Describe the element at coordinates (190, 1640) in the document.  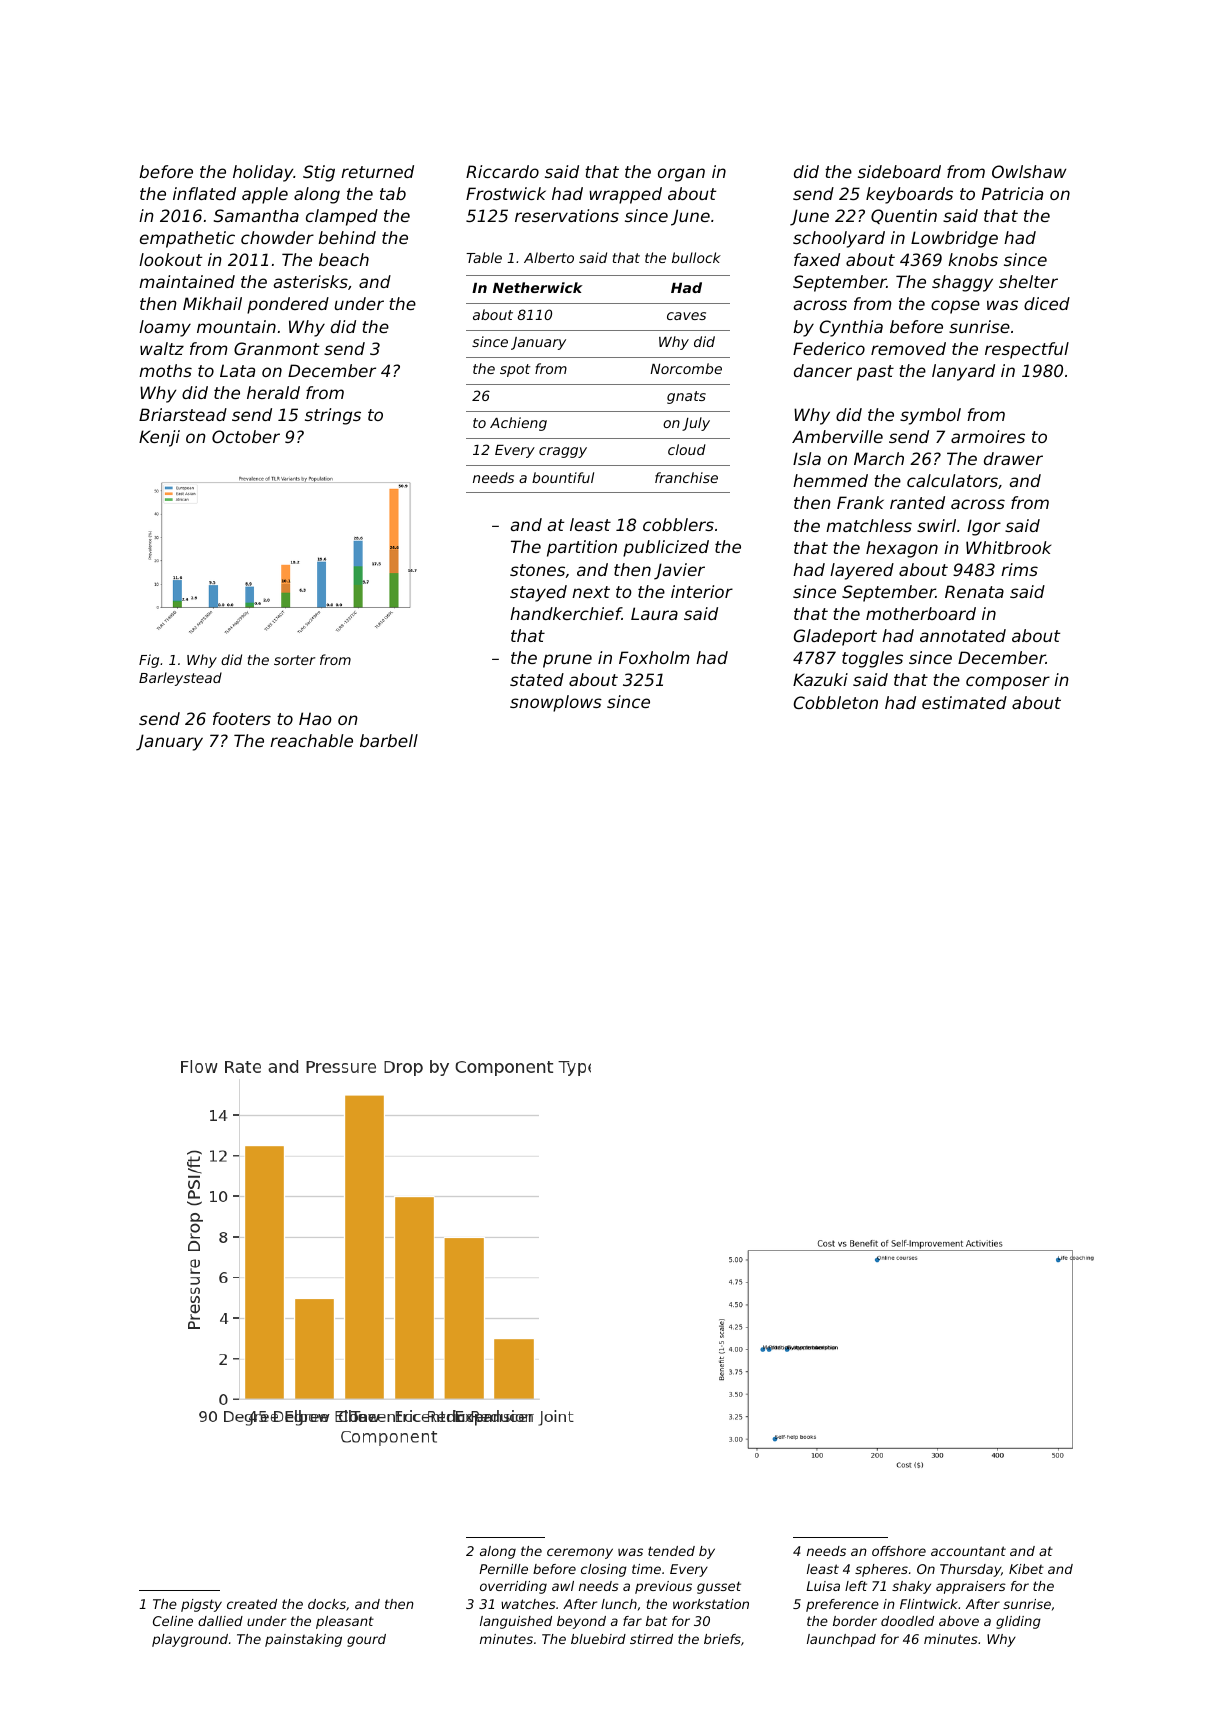
I see `playground` at that location.
